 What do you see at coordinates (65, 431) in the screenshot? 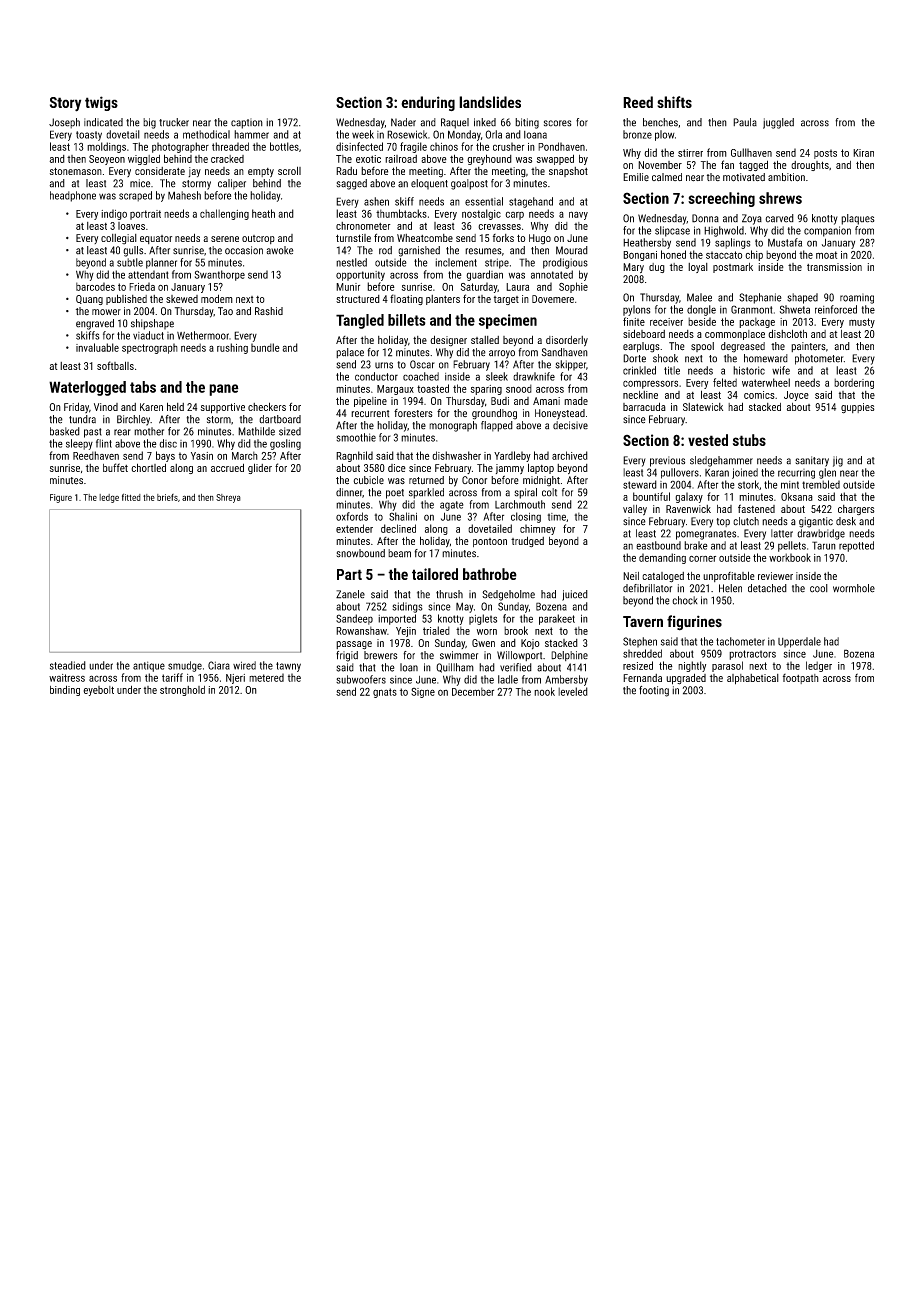
I see `basked` at bounding box center [65, 431].
